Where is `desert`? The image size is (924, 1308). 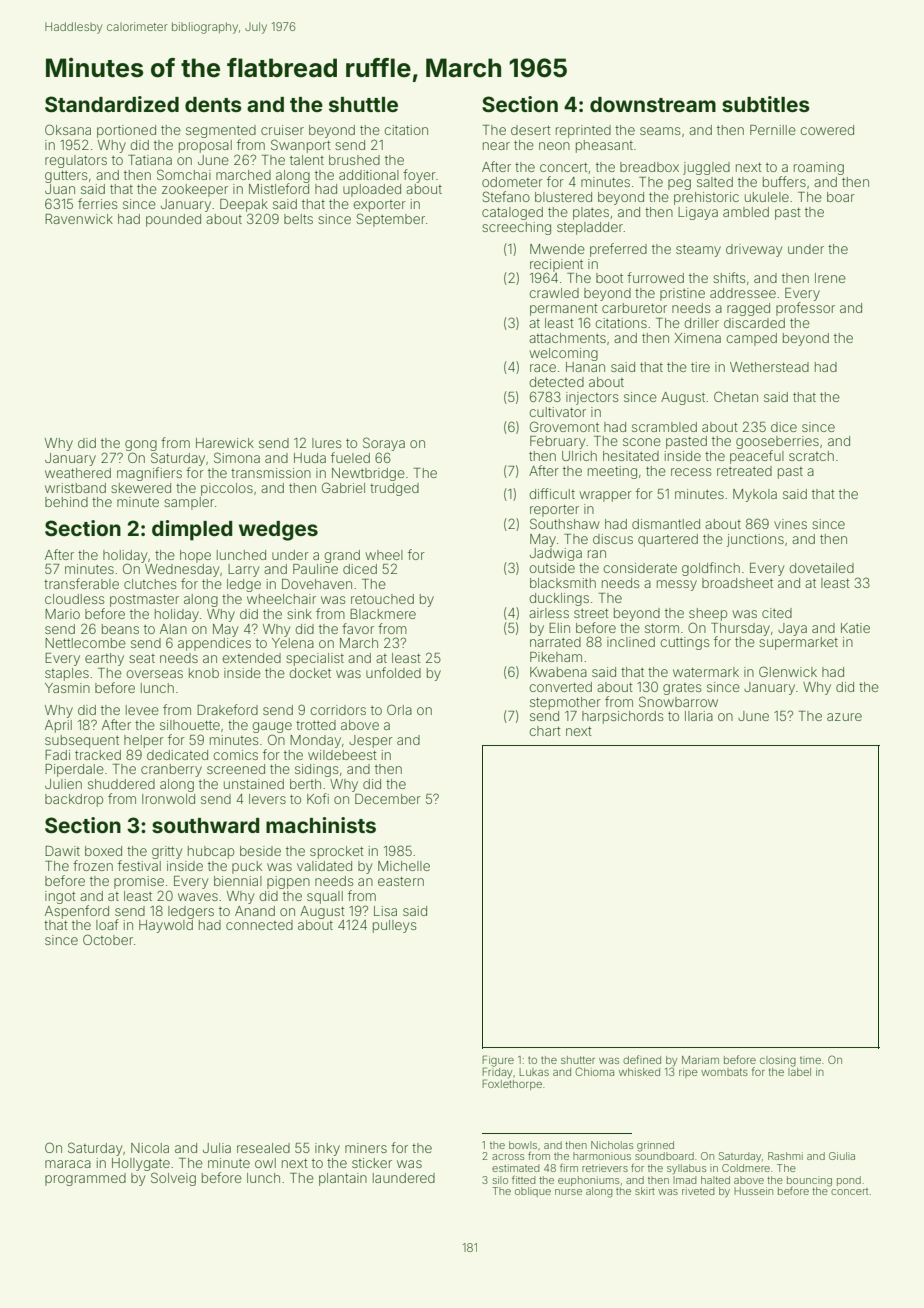 desert is located at coordinates (531, 130).
